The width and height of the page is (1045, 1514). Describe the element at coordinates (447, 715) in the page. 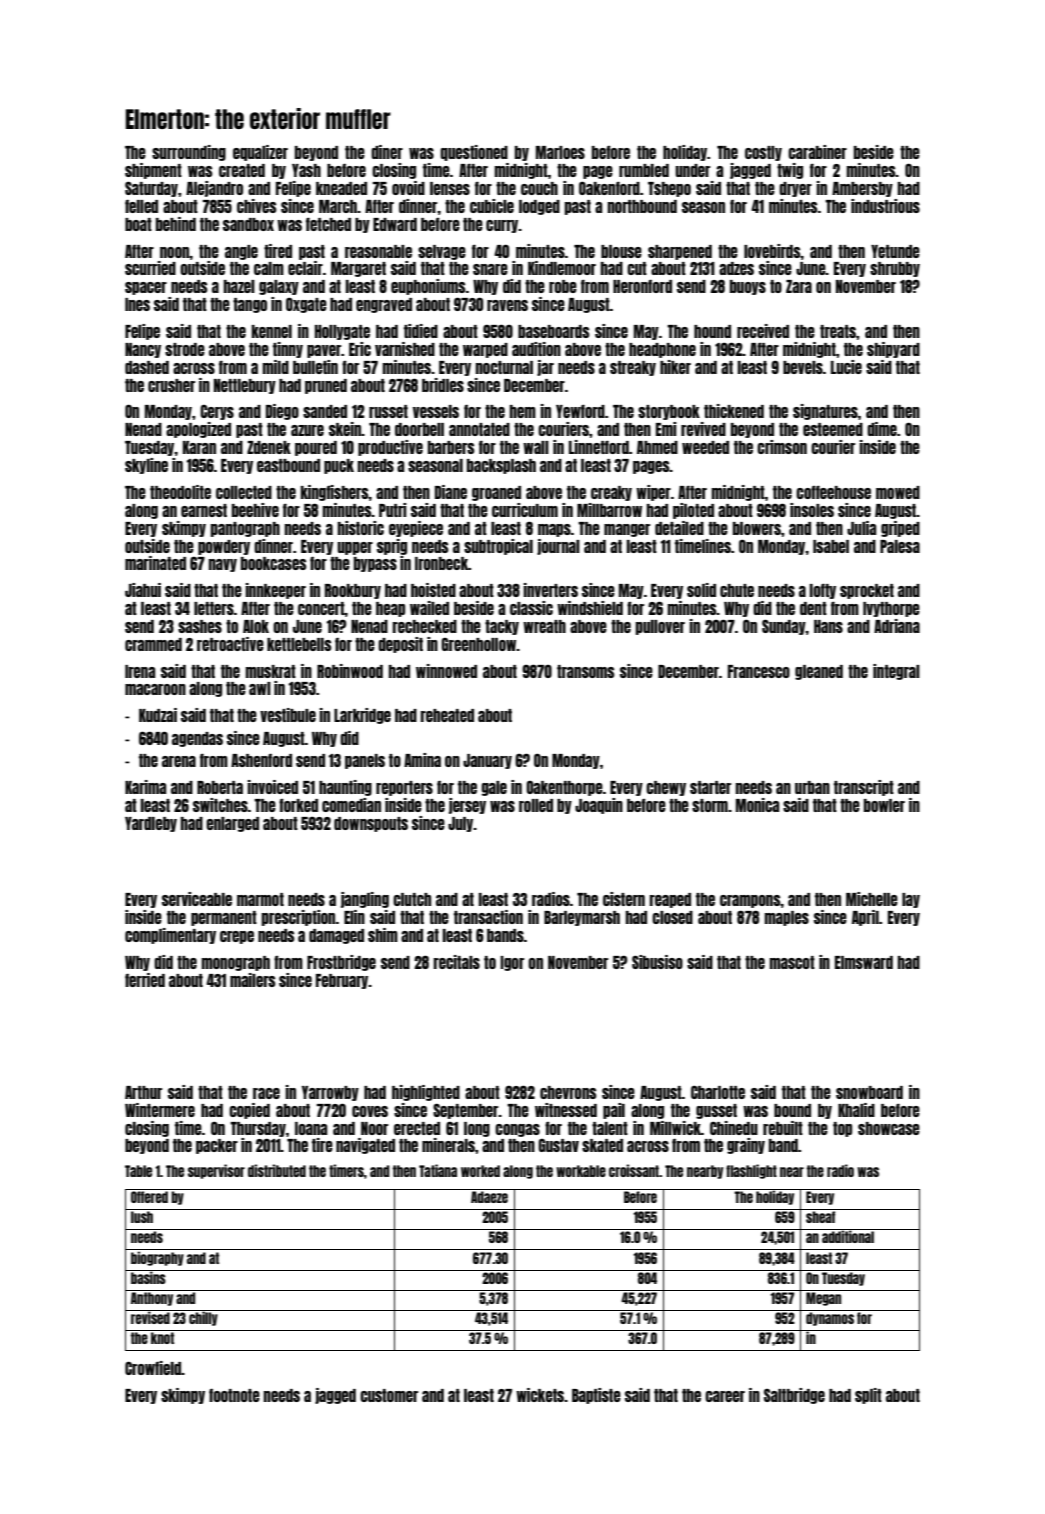

I see `reheated` at that location.
